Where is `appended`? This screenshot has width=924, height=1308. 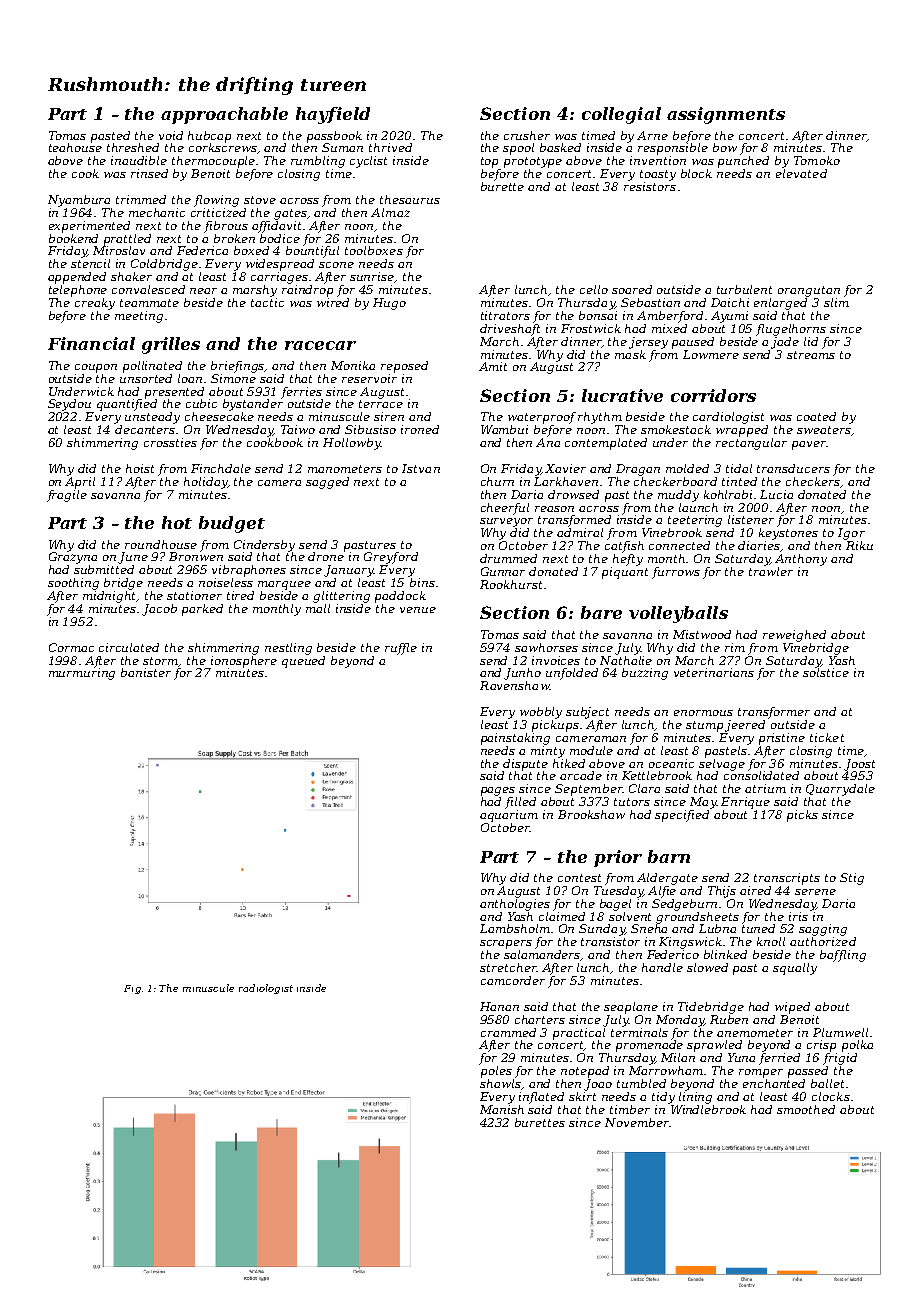
appended is located at coordinates (77, 278).
